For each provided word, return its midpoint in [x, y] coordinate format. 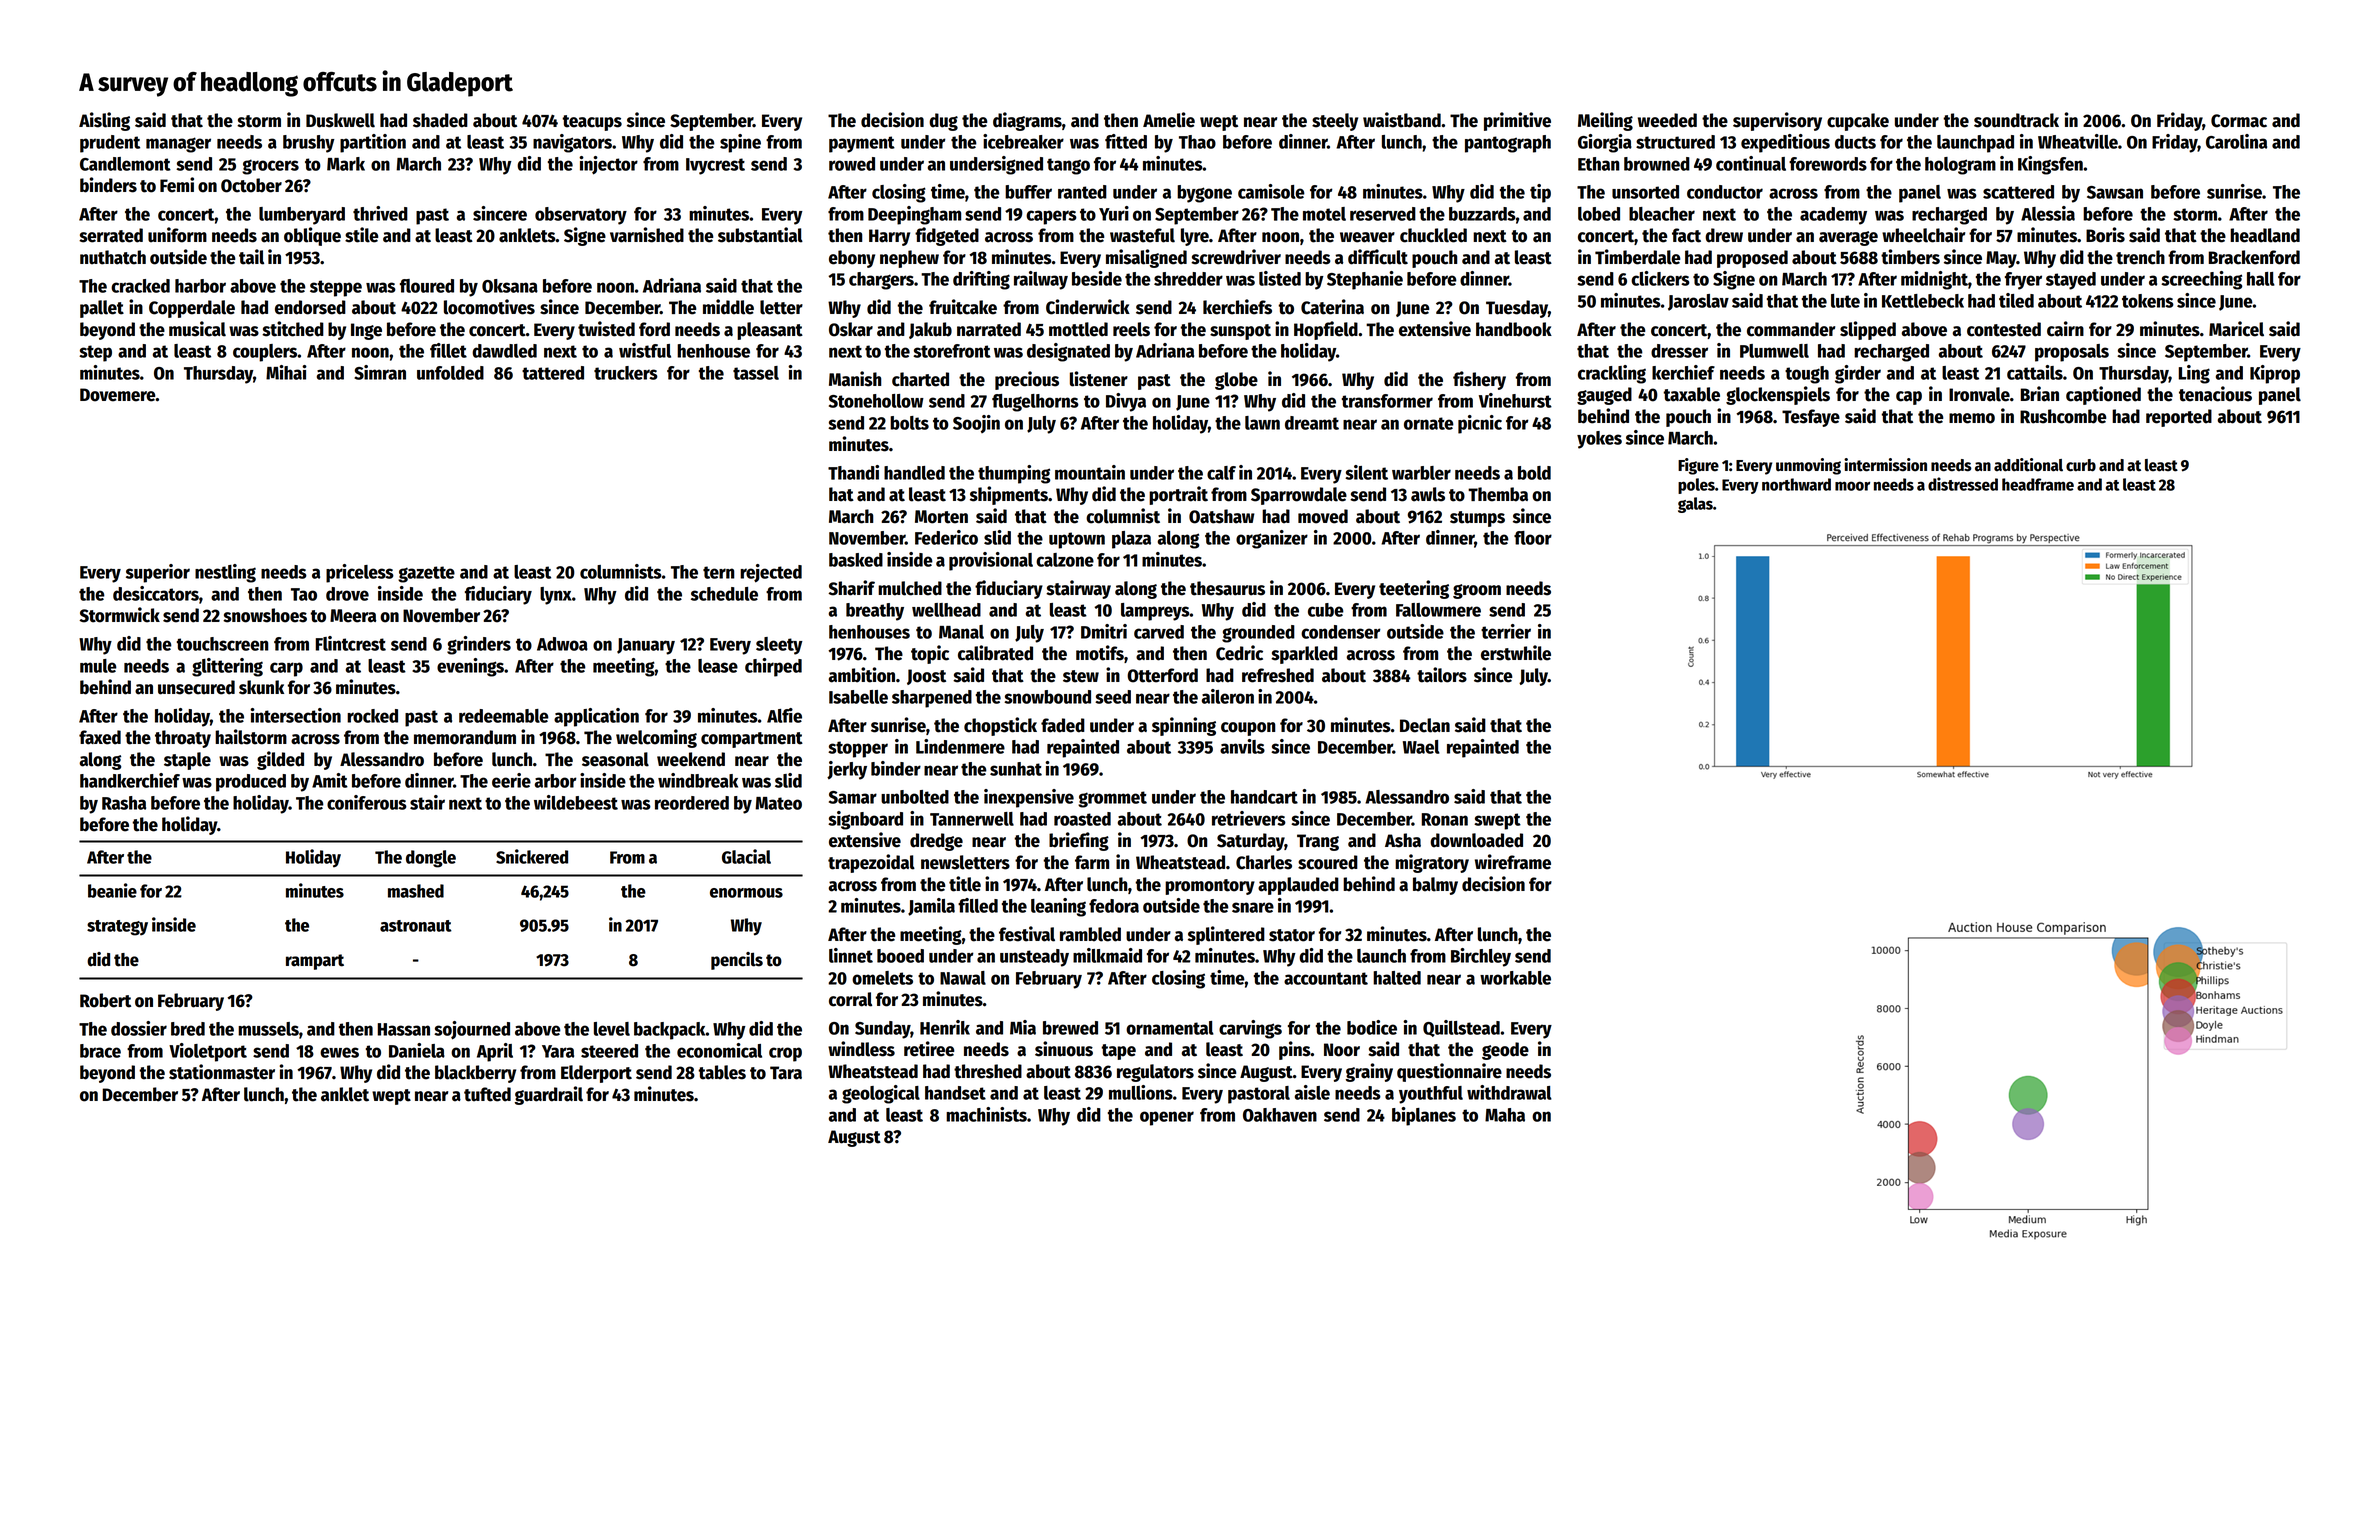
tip [1540, 193]
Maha [1505, 1115]
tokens [2148, 301]
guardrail [549, 1095]
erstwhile [1516, 653]
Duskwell [340, 120]
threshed [988, 1071]
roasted [1082, 819]
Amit [330, 780]
